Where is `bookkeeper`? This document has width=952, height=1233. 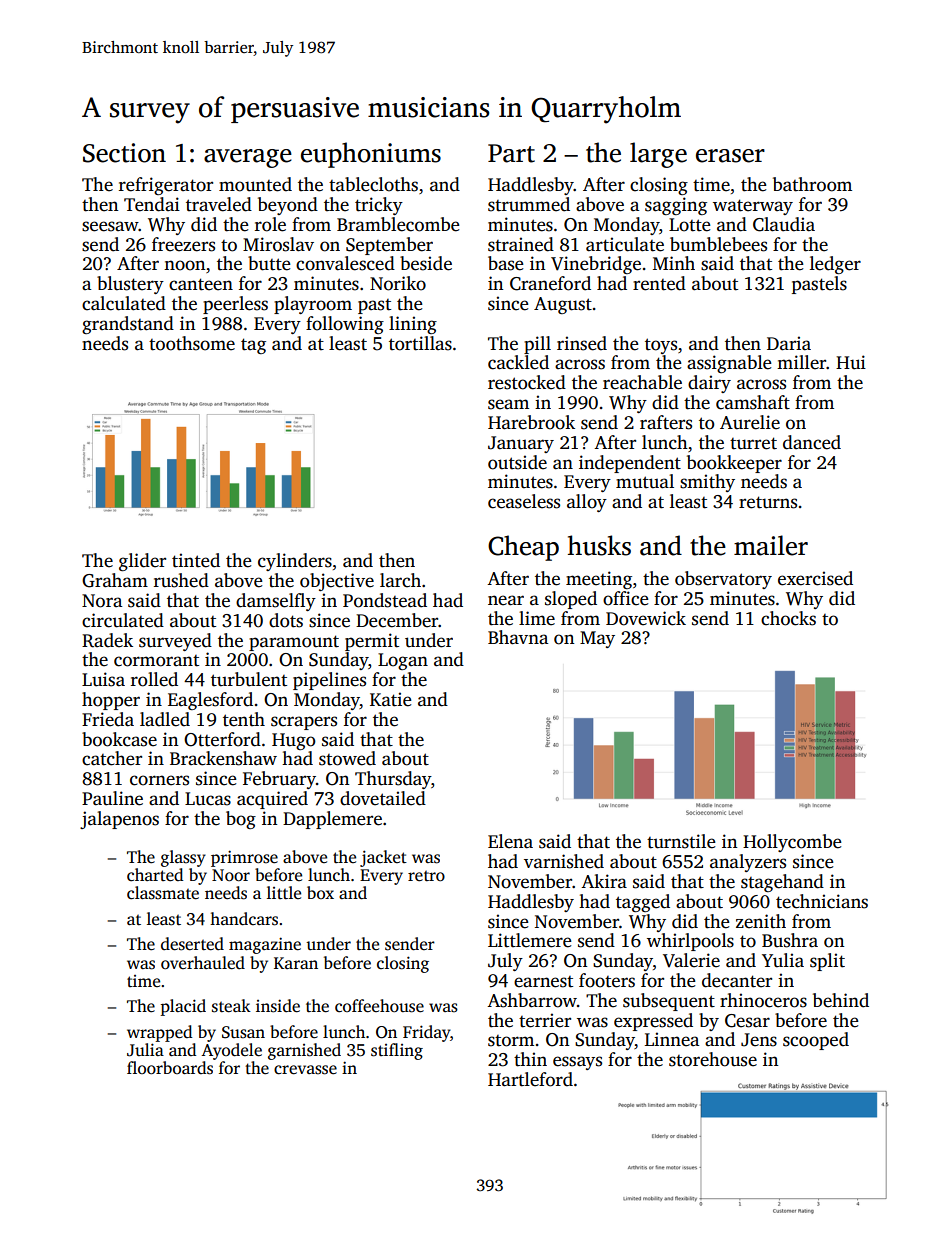 bookkeeper is located at coordinates (734, 464).
